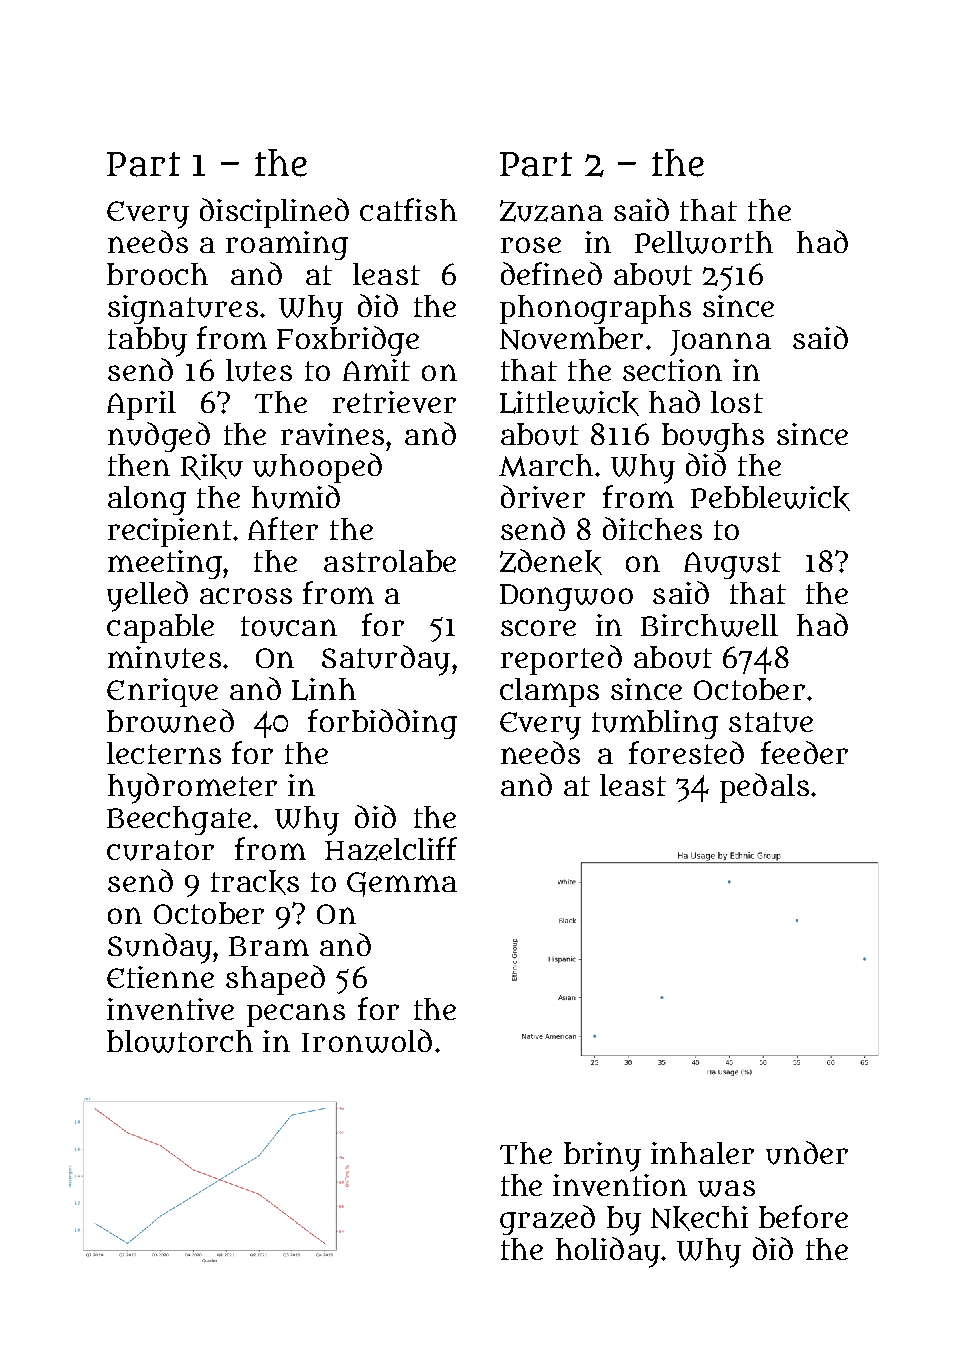  Describe the element at coordinates (709, 625) in the image. I see `Birchwell` at that location.
